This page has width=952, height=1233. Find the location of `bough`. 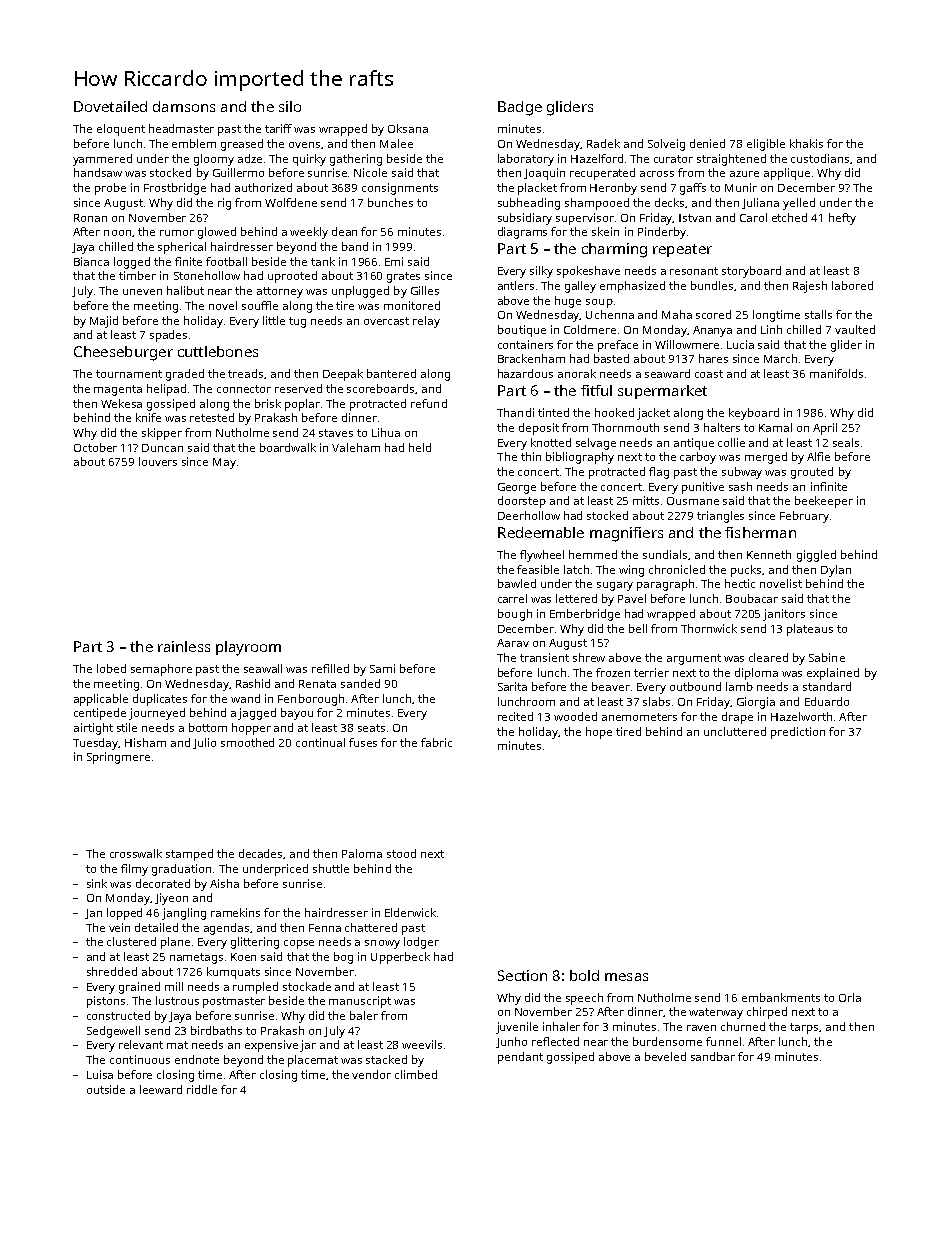

bough is located at coordinates (515, 615).
